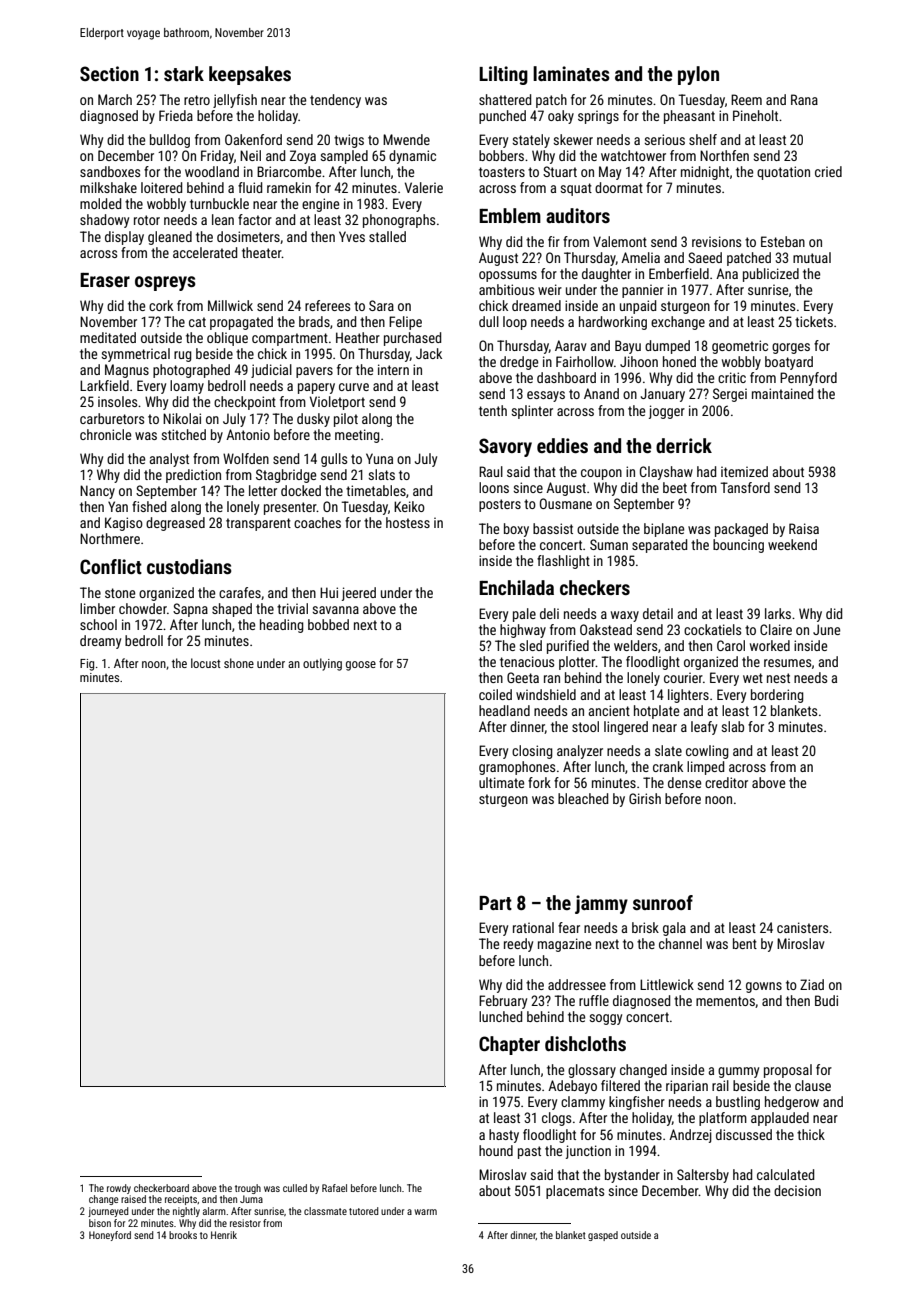 The width and height of the image is (924, 1308). Describe the element at coordinates (361, 666) in the image. I see `goose` at that location.
